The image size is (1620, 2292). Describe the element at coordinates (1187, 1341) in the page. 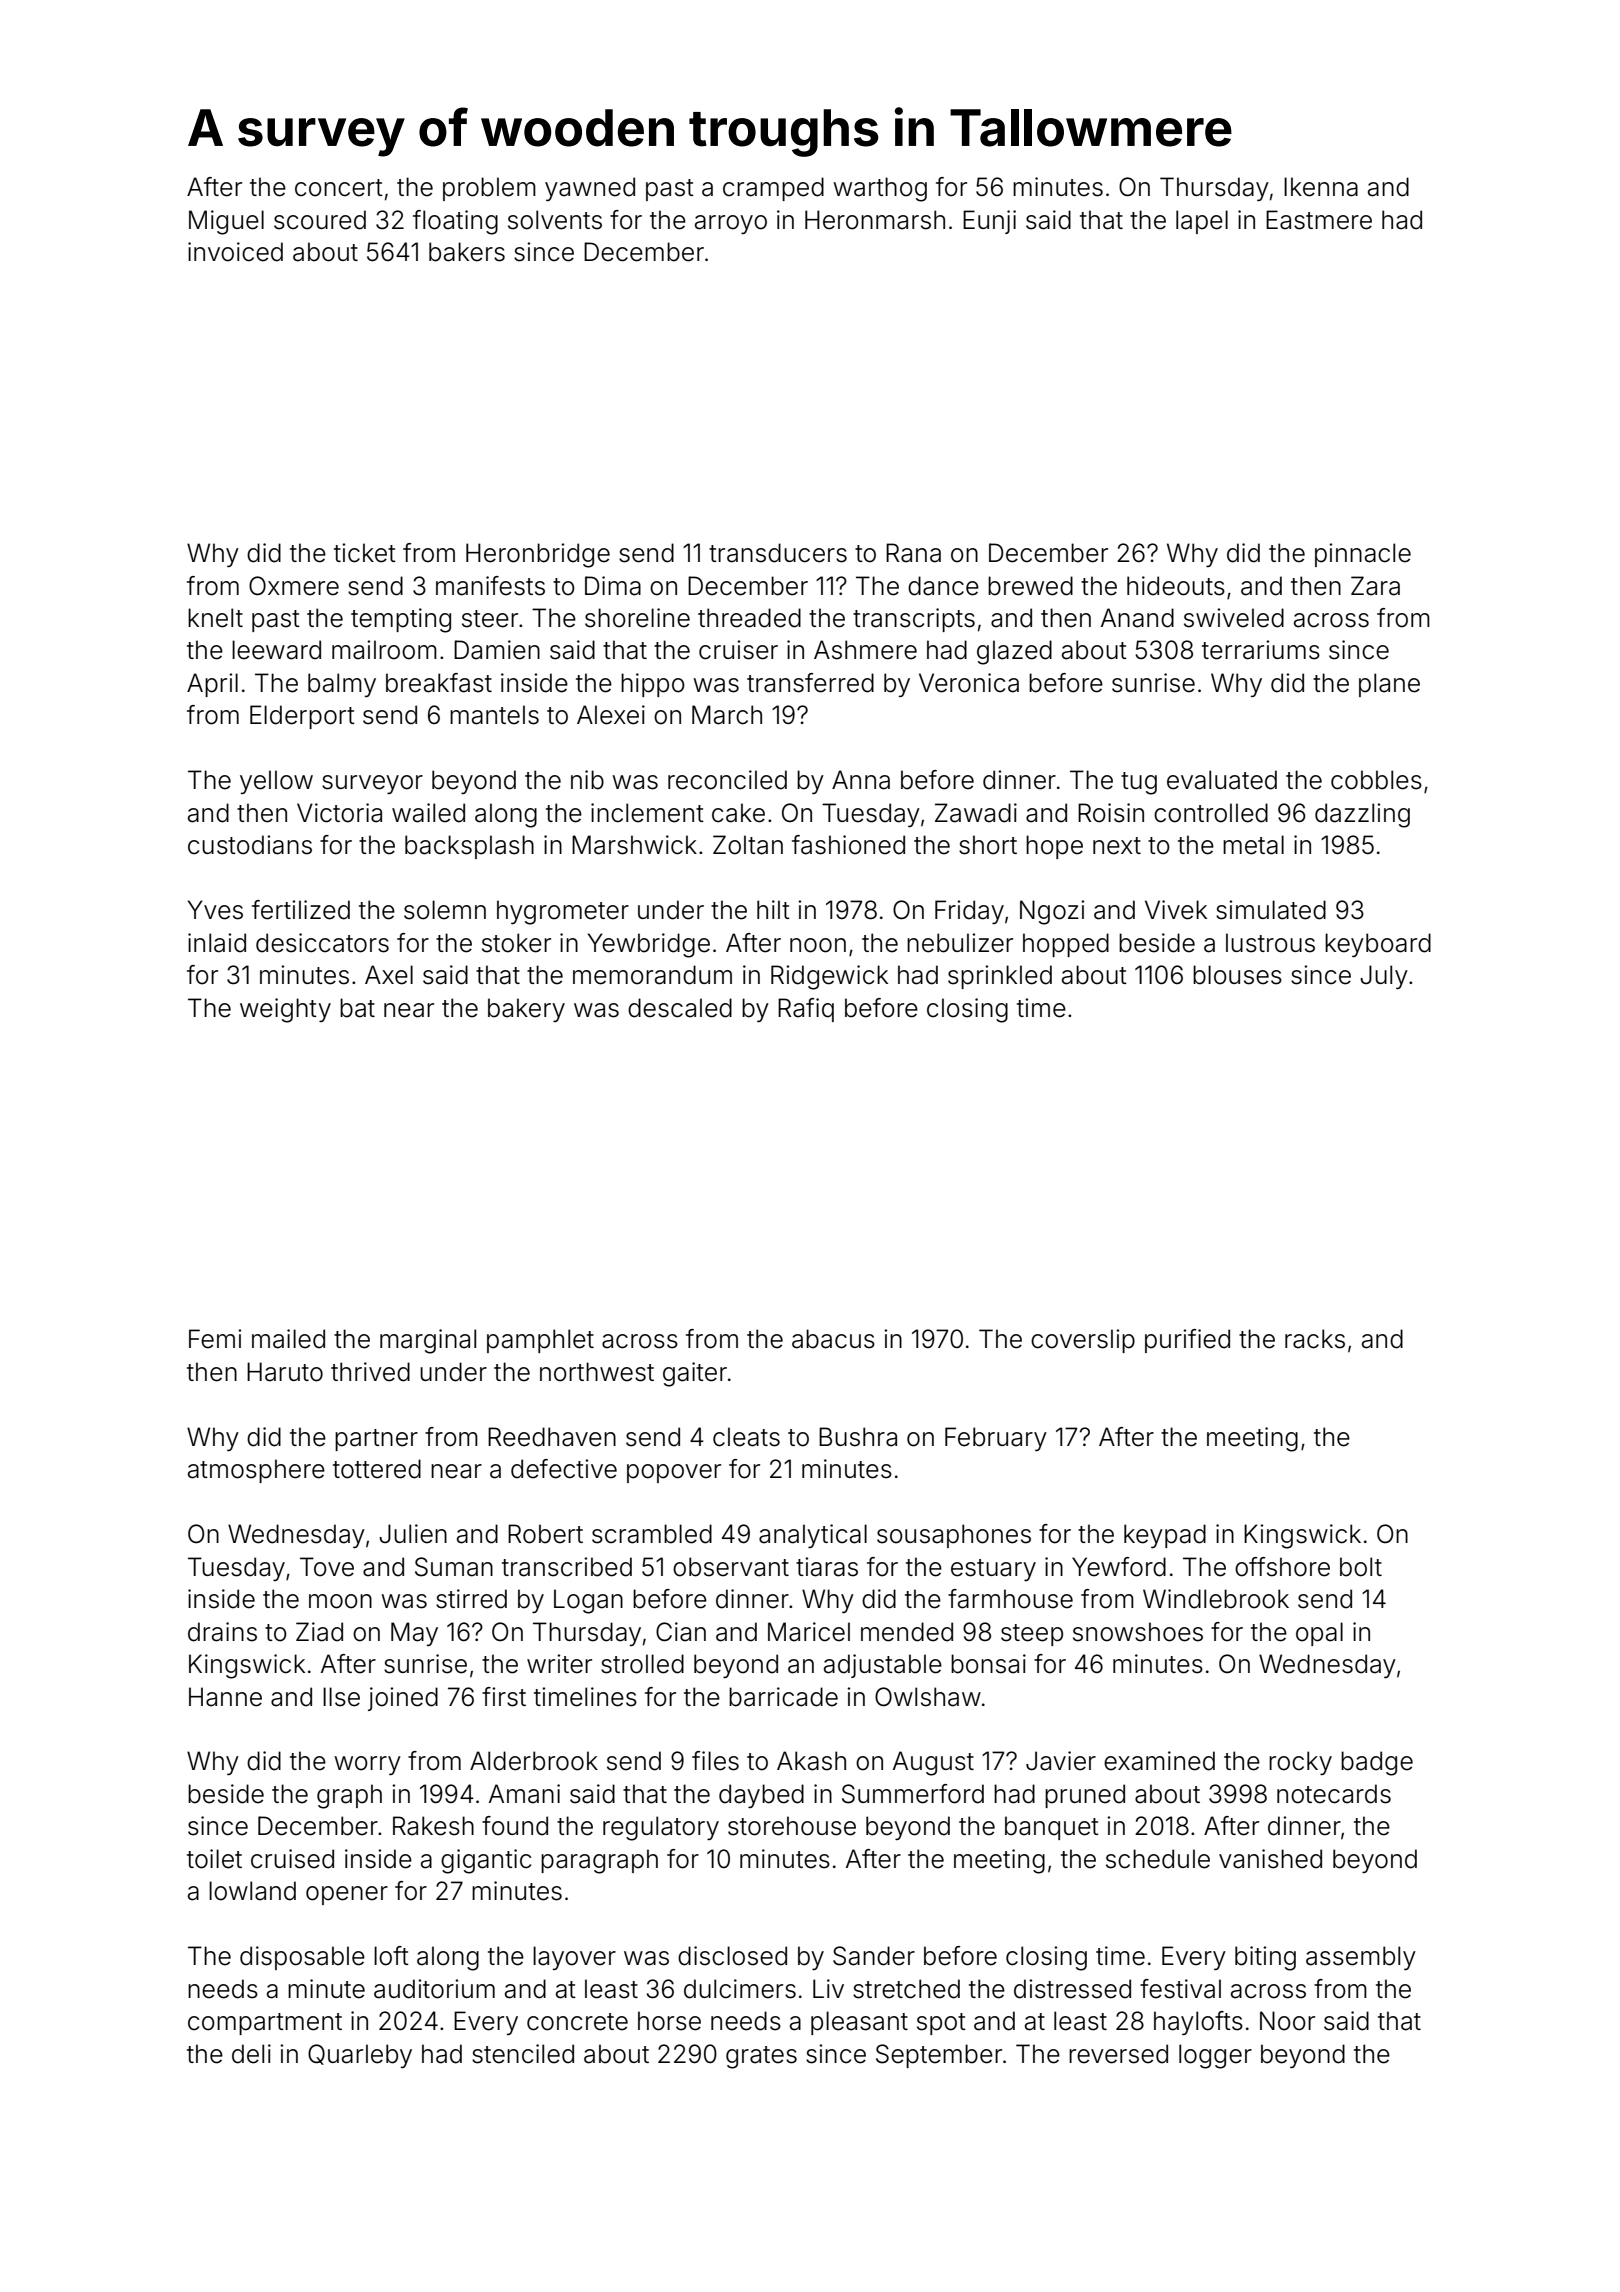

I see `purified` at that location.
